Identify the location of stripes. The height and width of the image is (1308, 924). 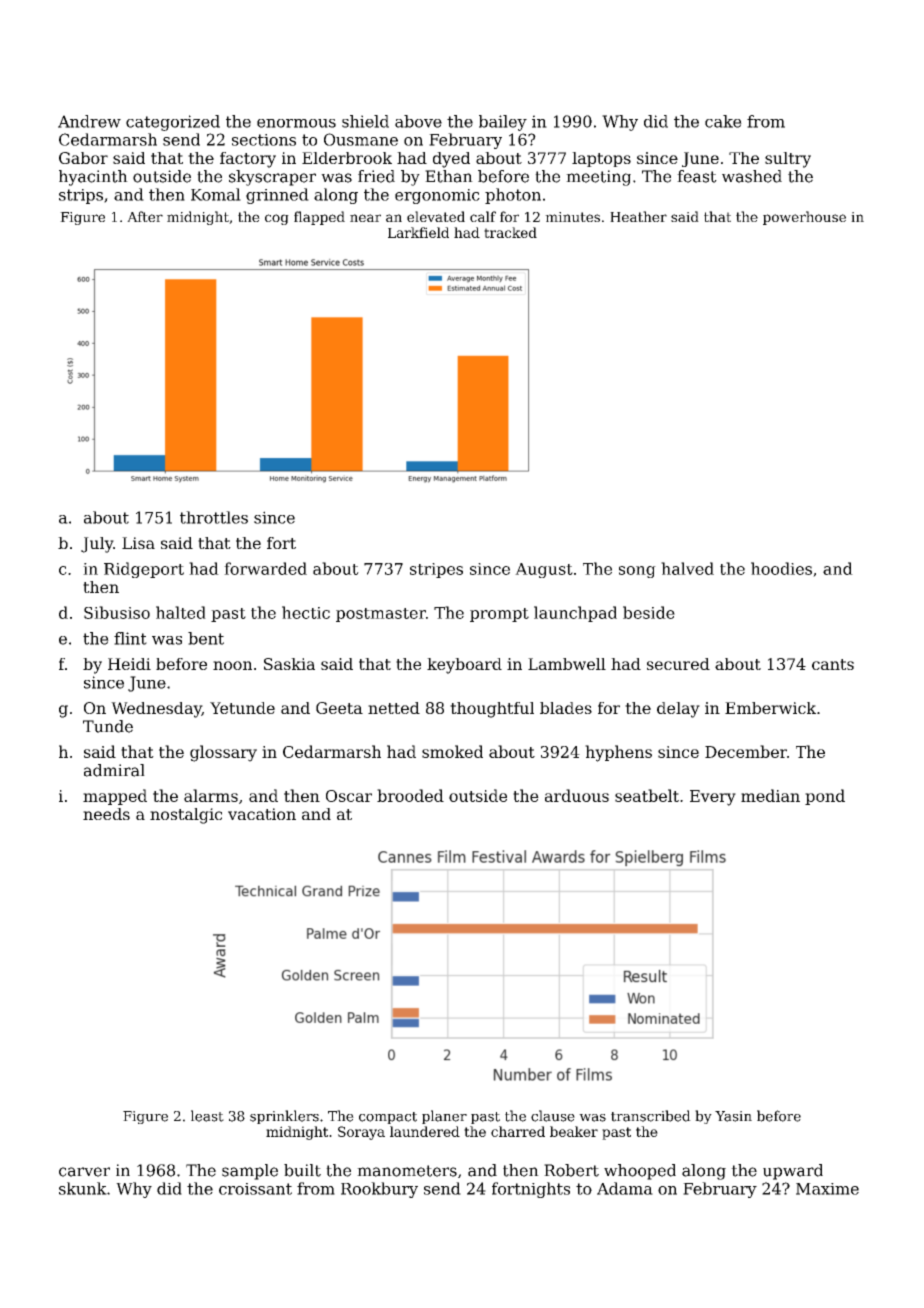
(436, 570).
